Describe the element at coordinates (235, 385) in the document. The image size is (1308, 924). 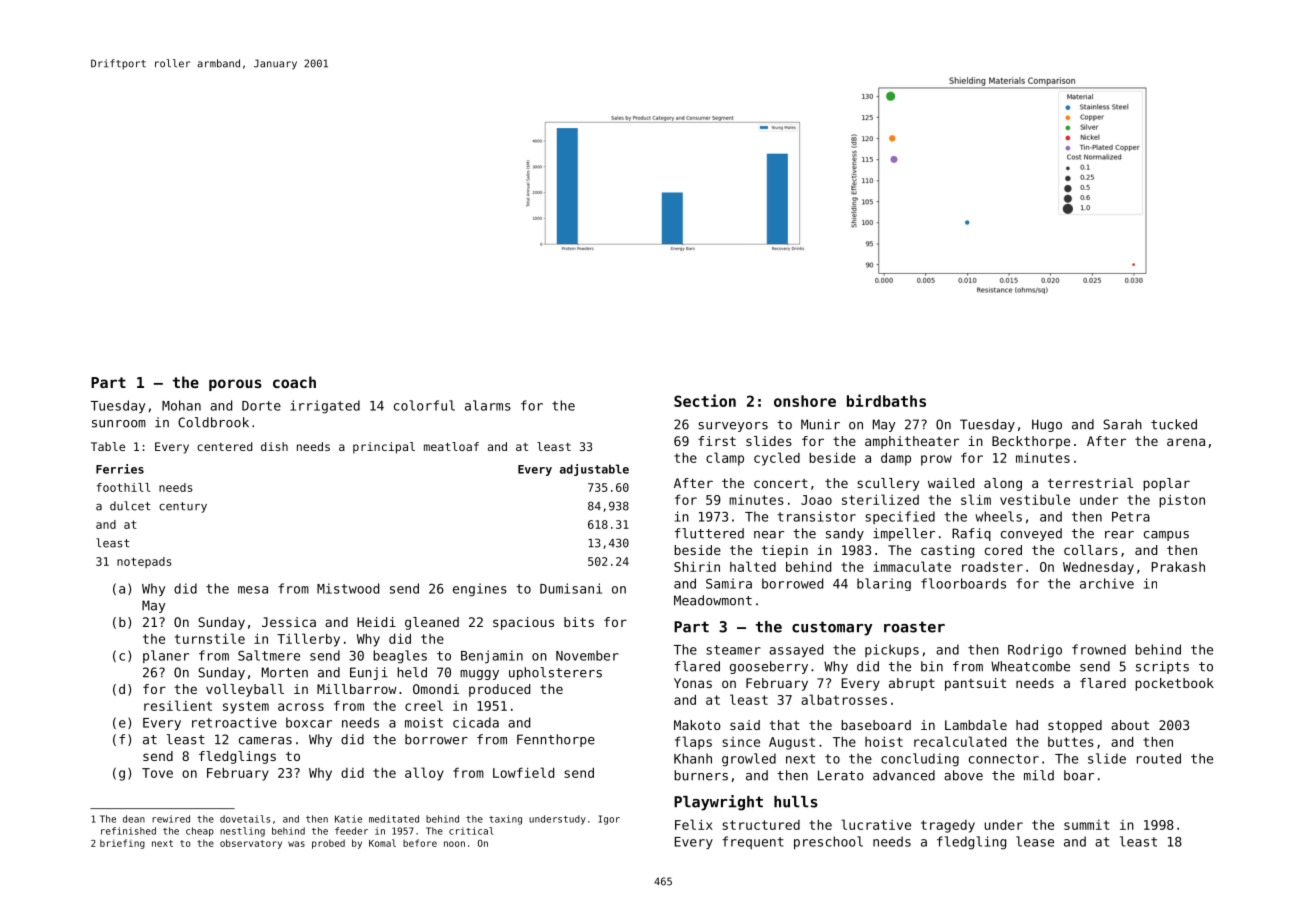
I see `porous` at that location.
